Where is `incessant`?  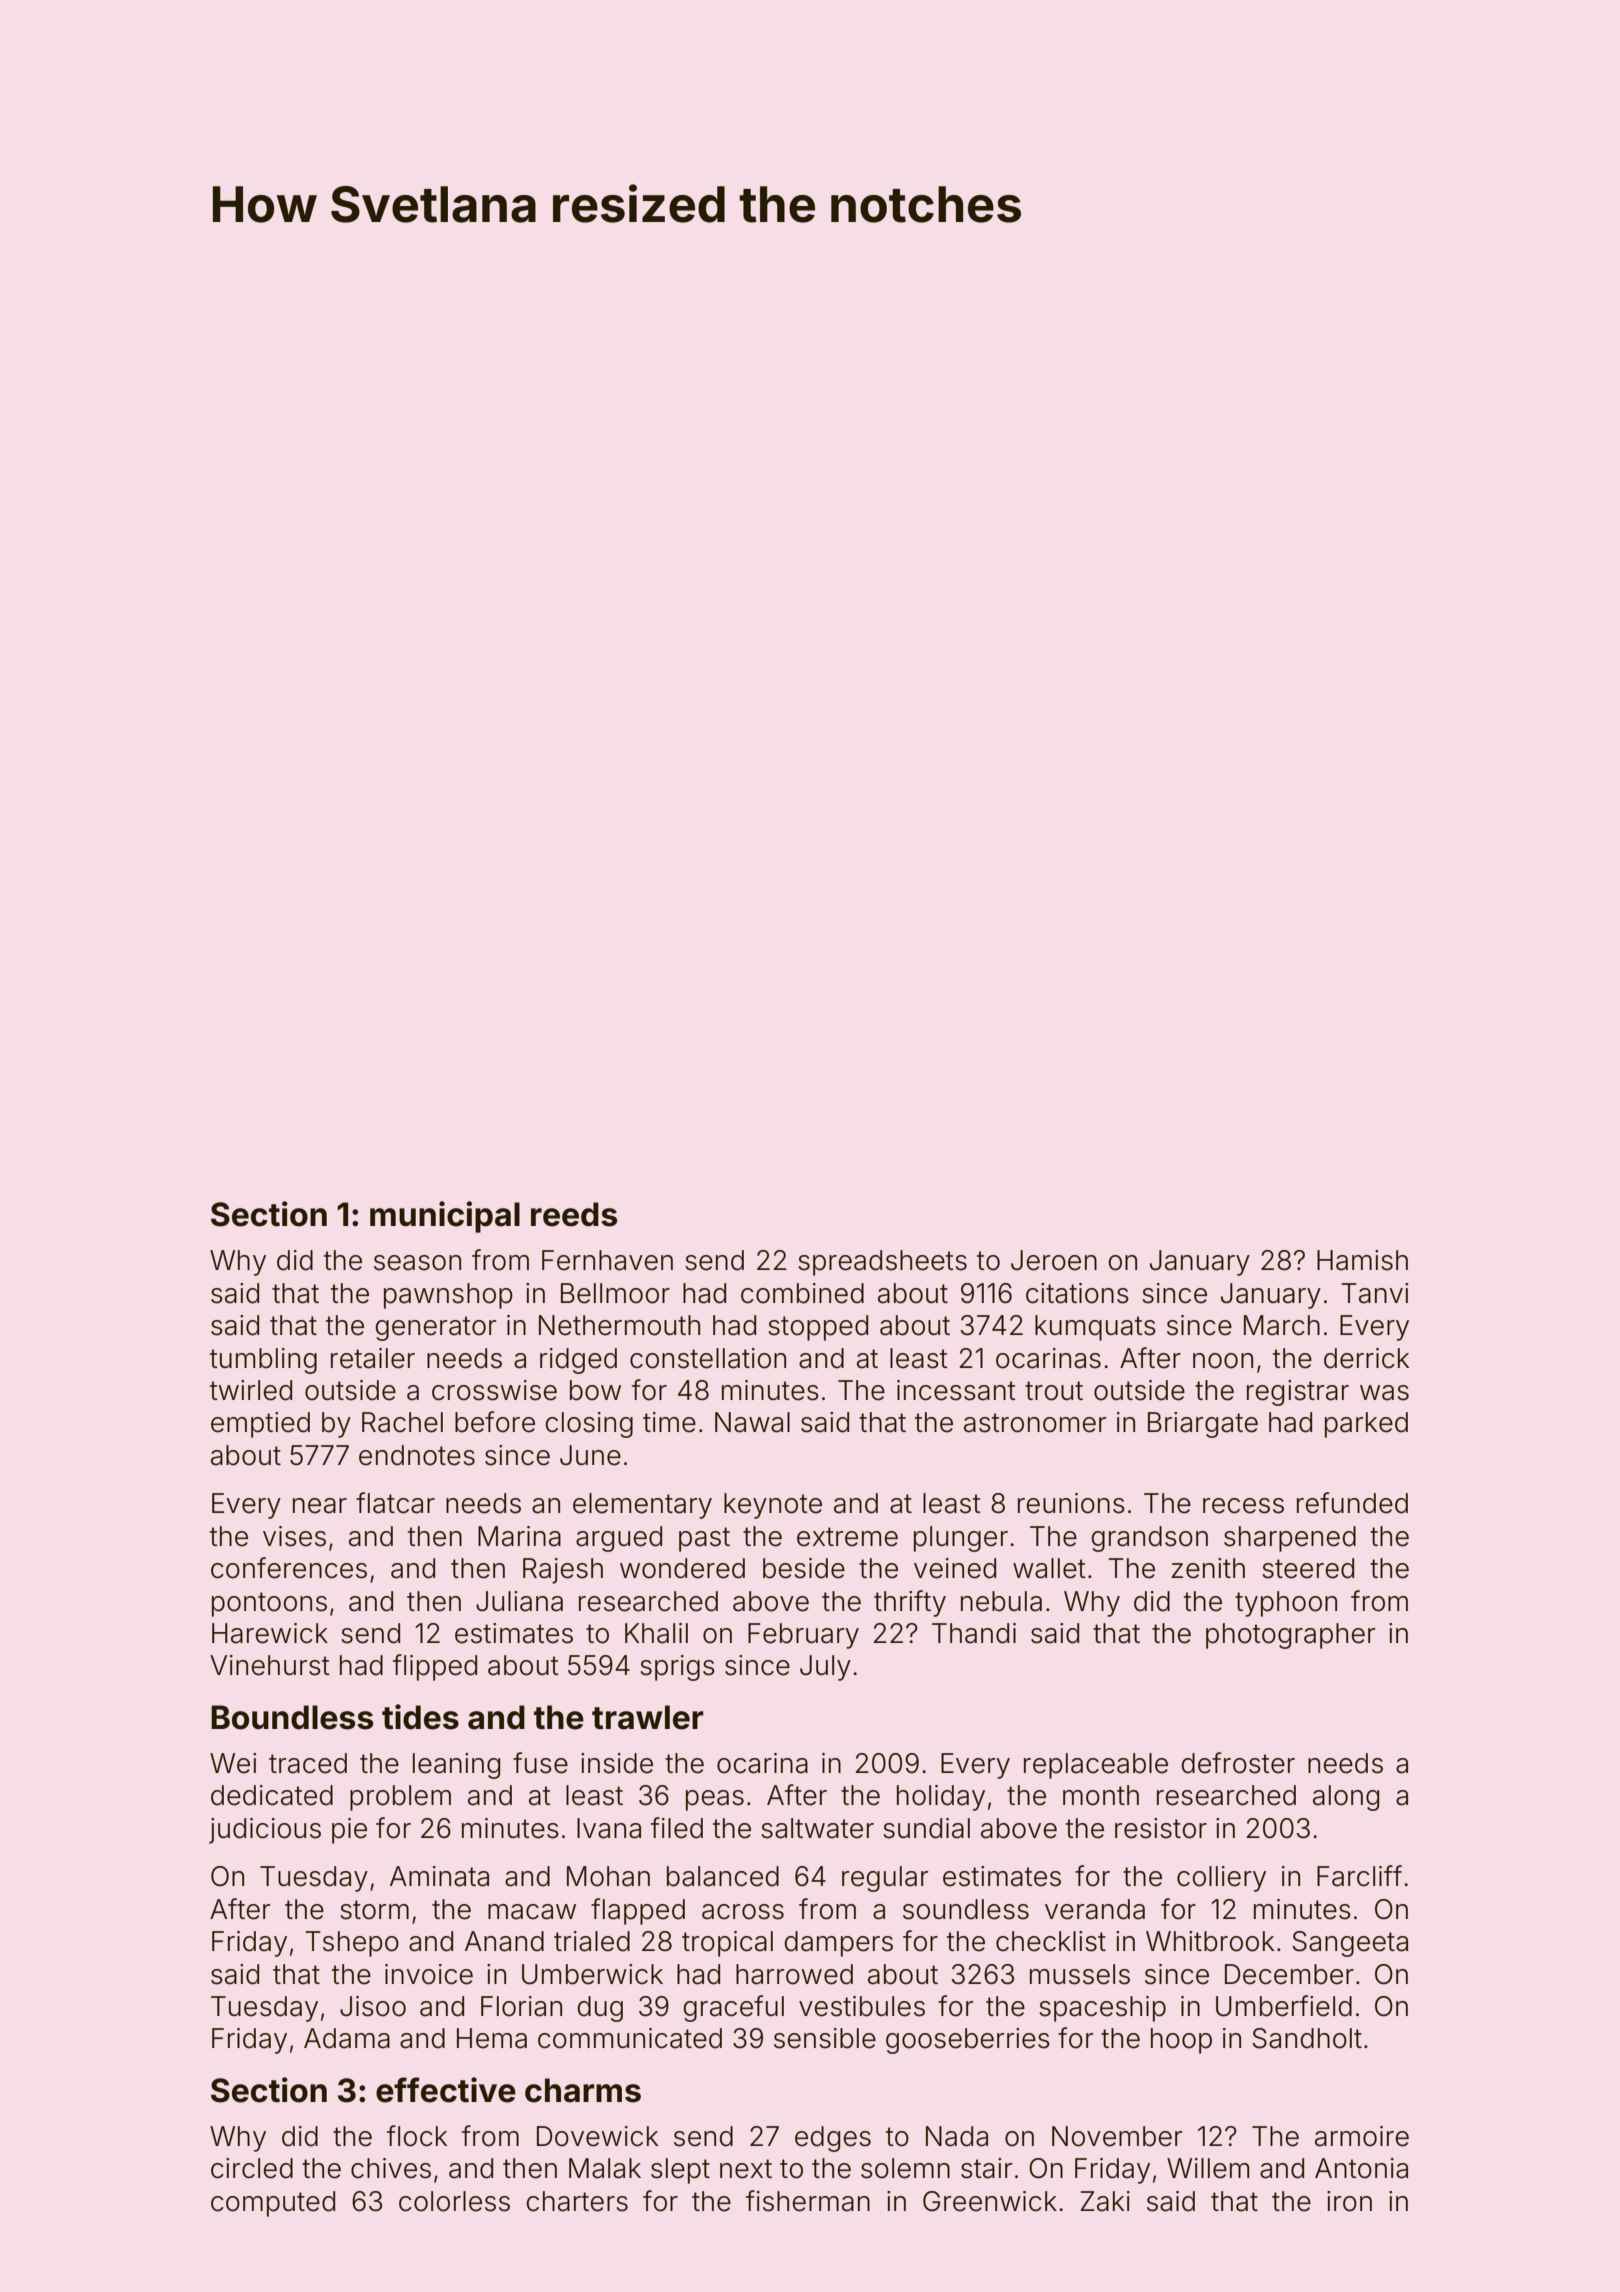 incessant is located at coordinates (956, 1390).
